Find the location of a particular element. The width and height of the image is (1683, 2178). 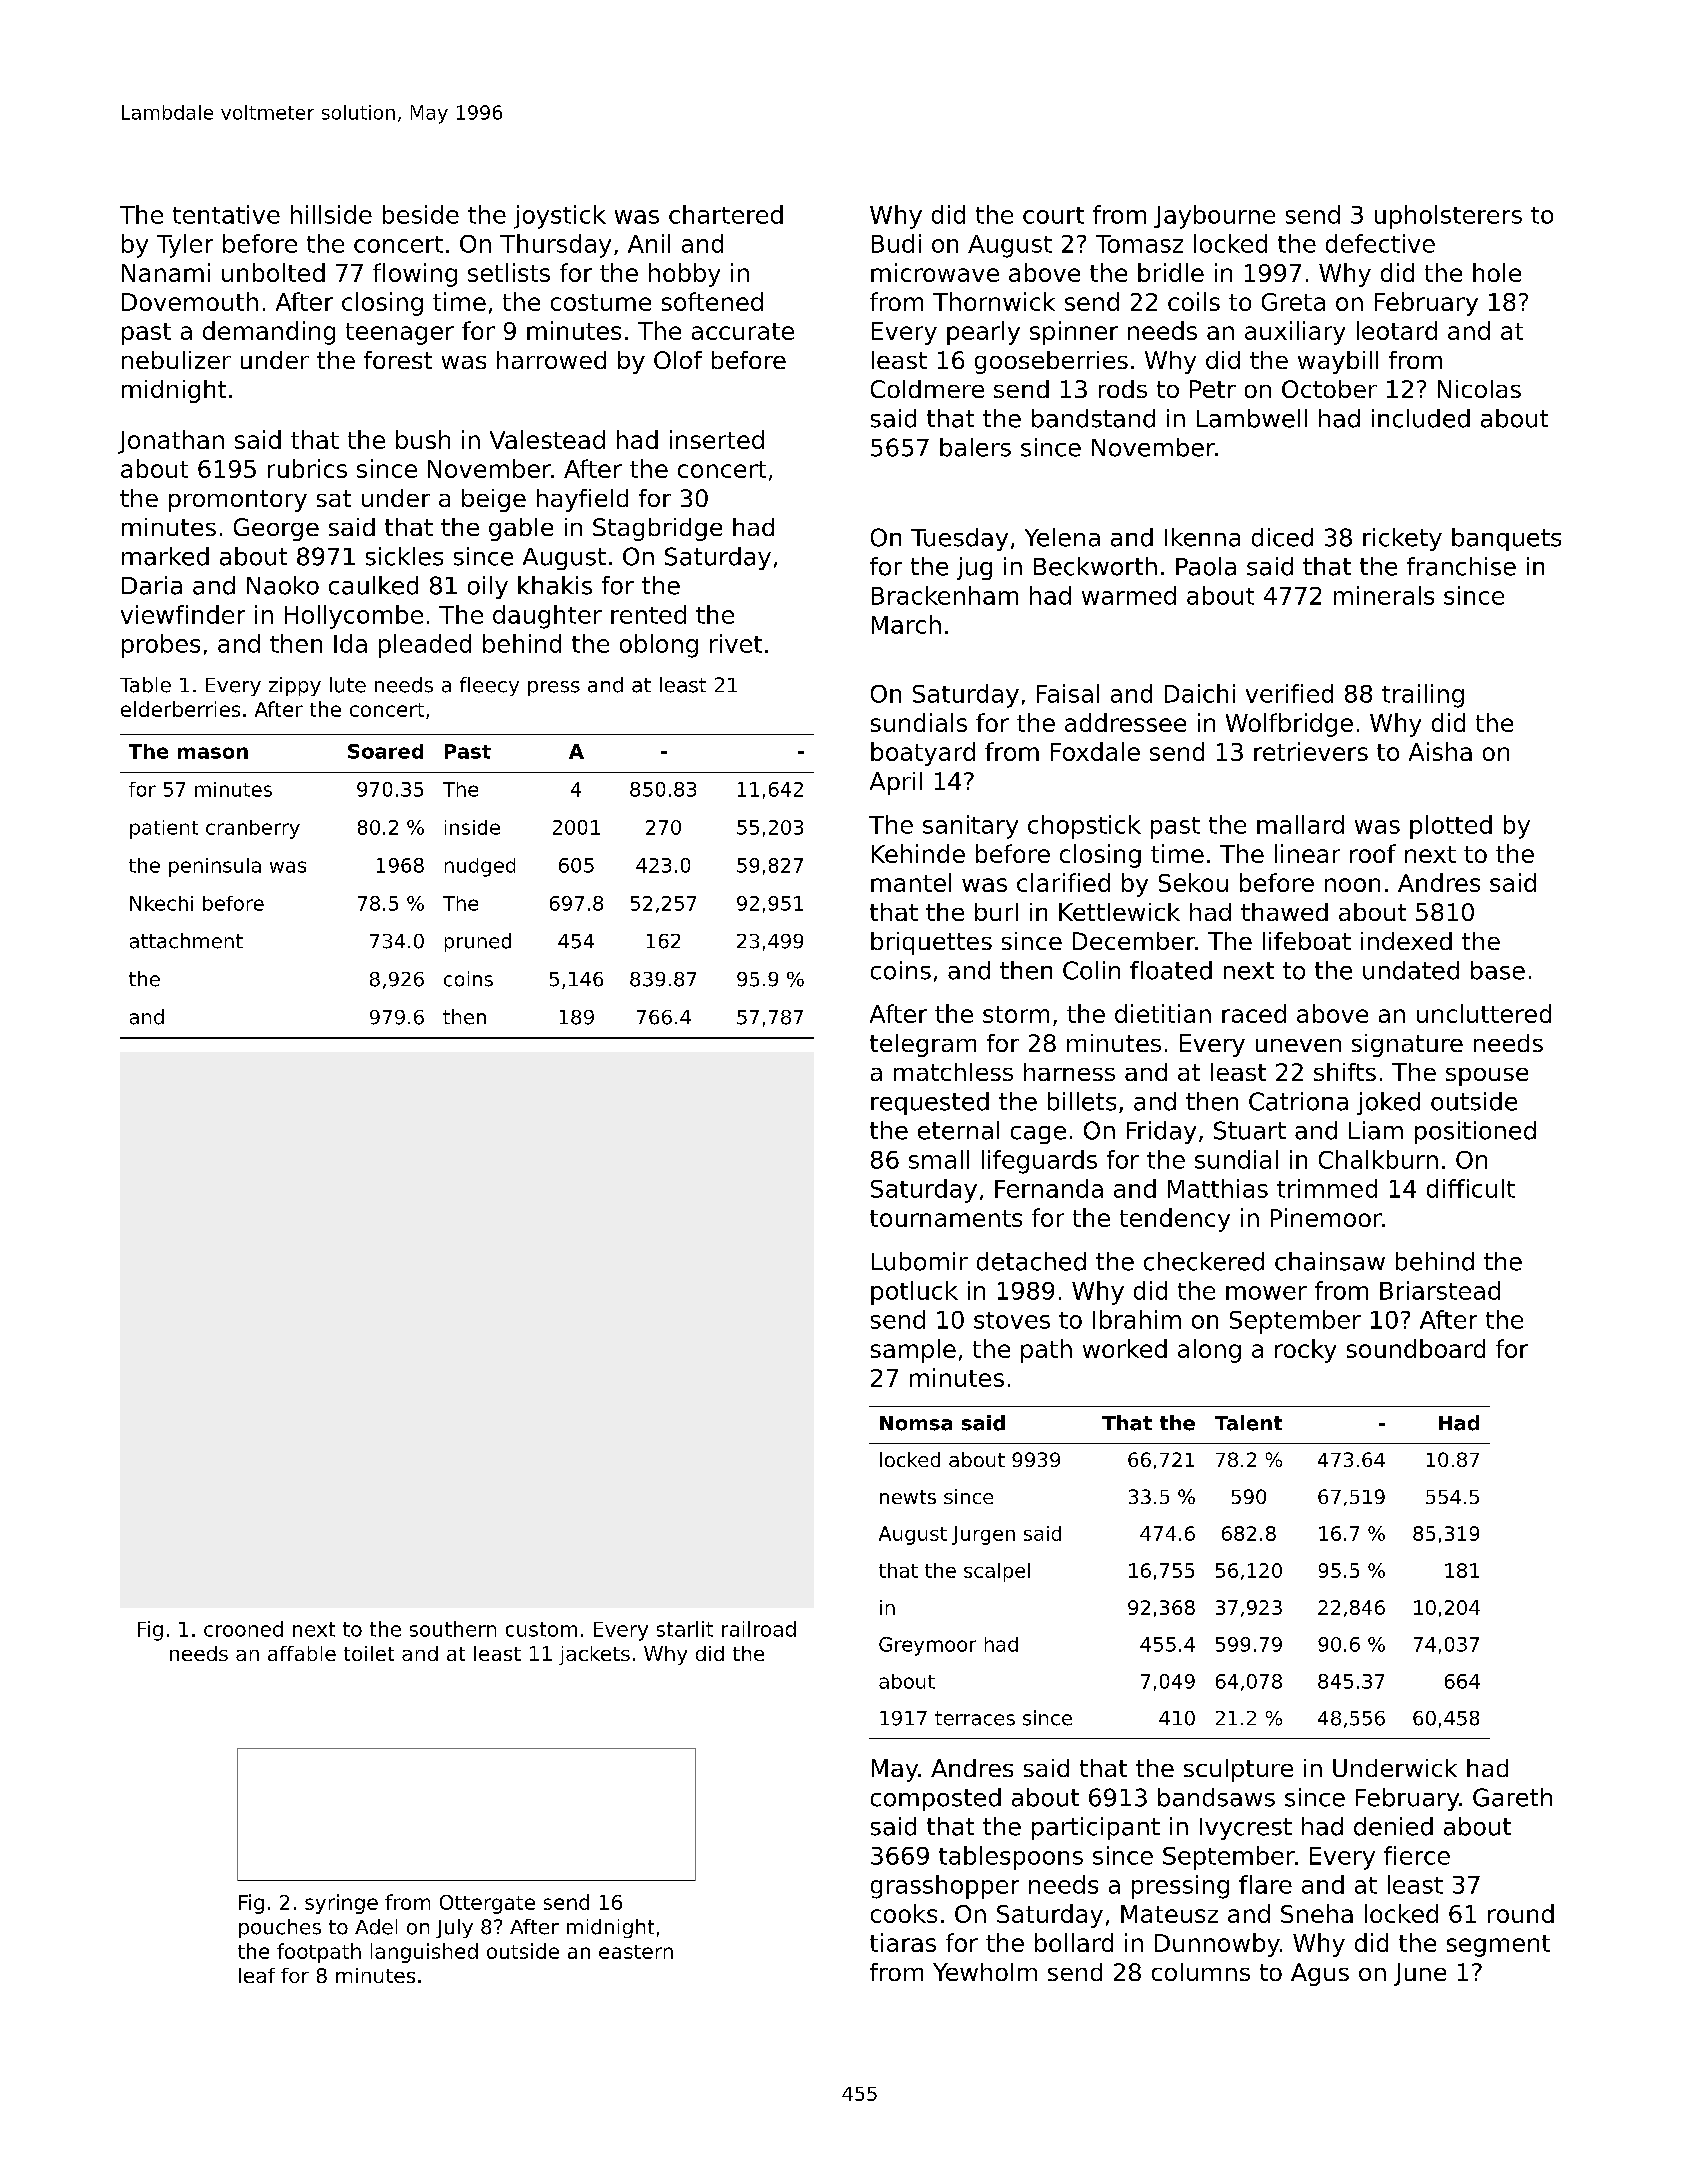

upholsterers is located at coordinates (1448, 217).
